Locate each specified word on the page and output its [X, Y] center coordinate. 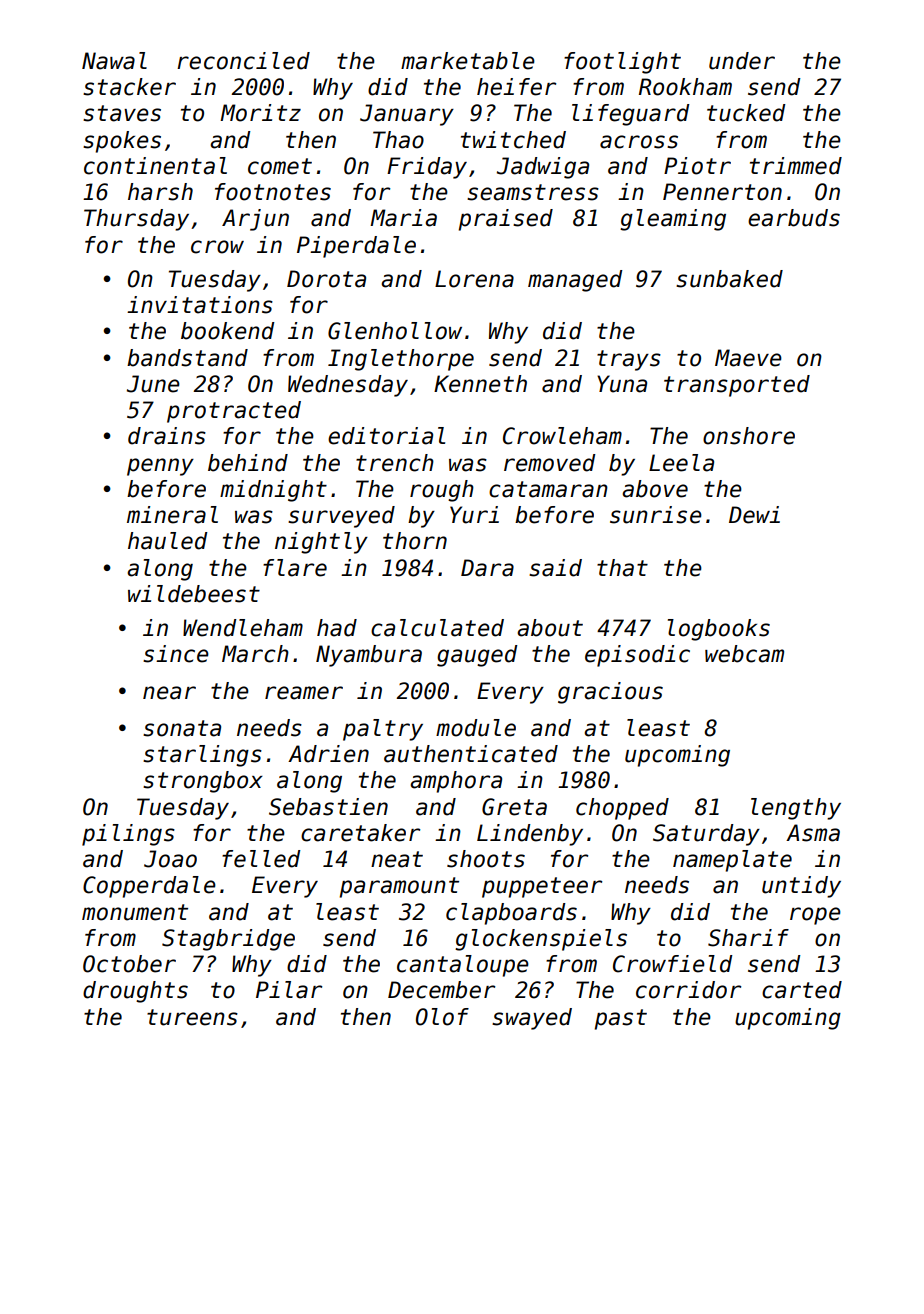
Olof [442, 1017]
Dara [487, 568]
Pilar [289, 990]
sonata [182, 728]
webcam [744, 654]
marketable [468, 61]
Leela [681, 463]
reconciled [243, 61]
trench [395, 463]
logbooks [719, 630]
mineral [172, 515]
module [476, 728]
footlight [622, 63]
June [153, 384]
